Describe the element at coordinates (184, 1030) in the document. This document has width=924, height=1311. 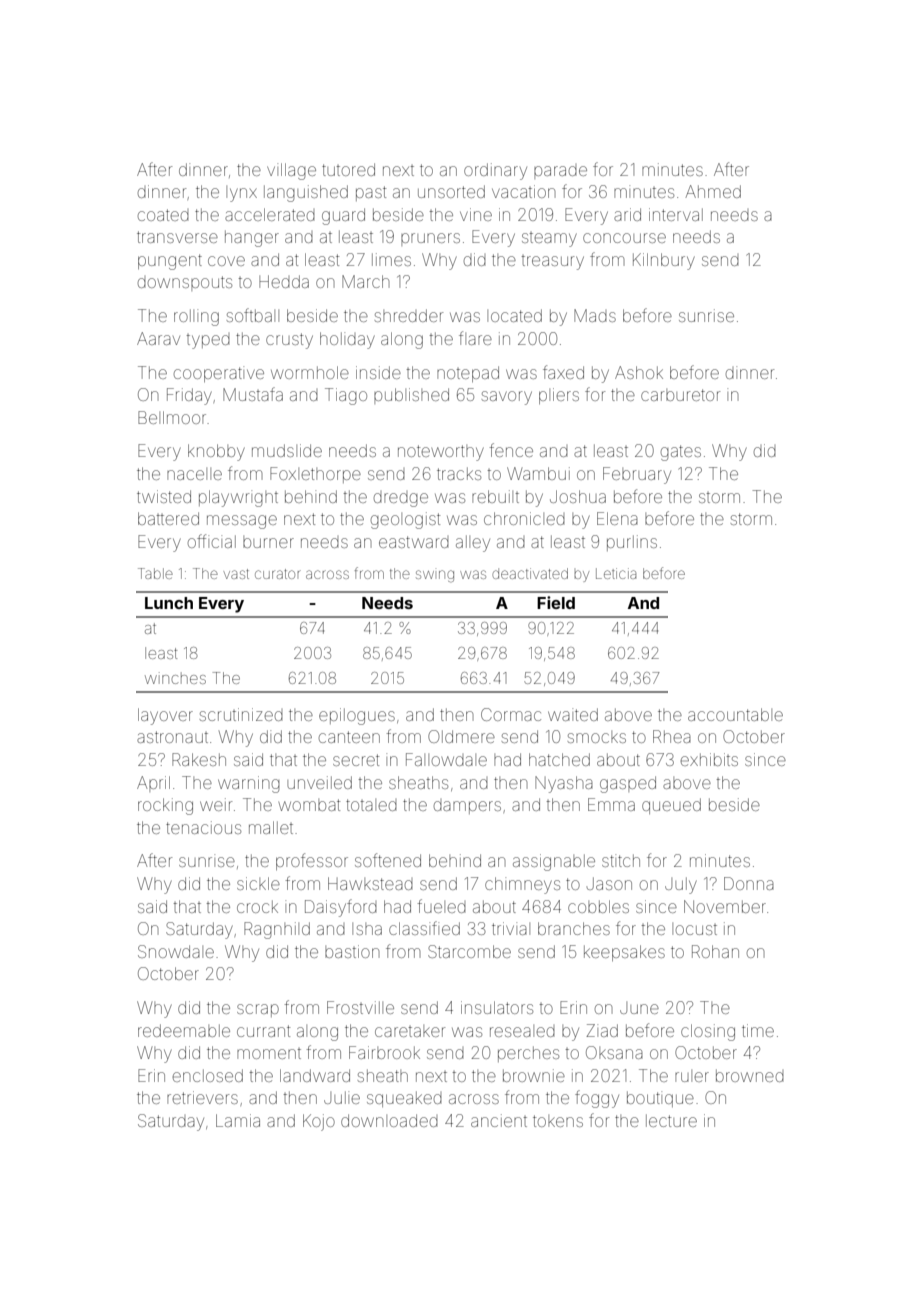
I see `redeemable` at that location.
